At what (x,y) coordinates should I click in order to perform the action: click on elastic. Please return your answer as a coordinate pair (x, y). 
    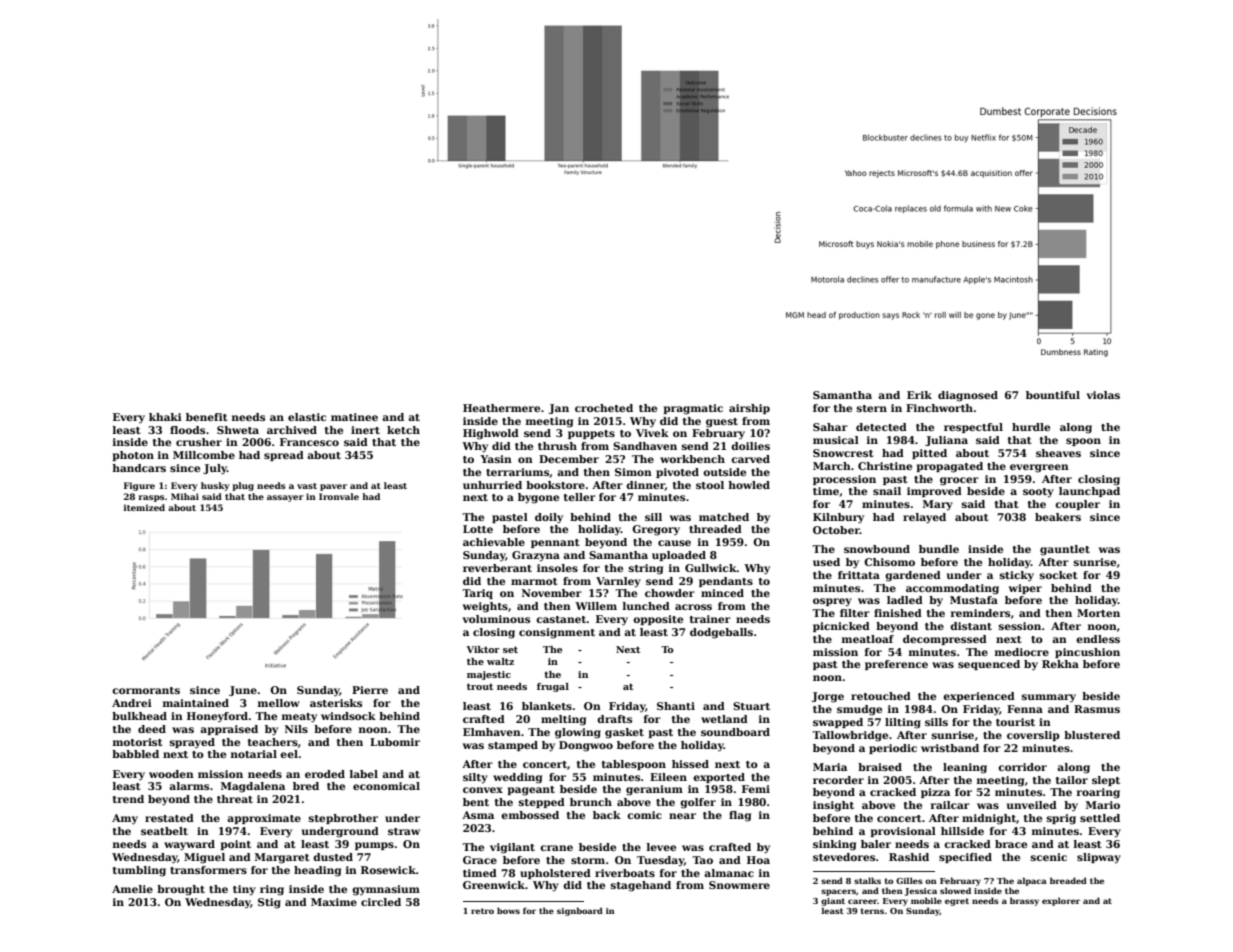
    Looking at the image, I should click on (307, 417).
